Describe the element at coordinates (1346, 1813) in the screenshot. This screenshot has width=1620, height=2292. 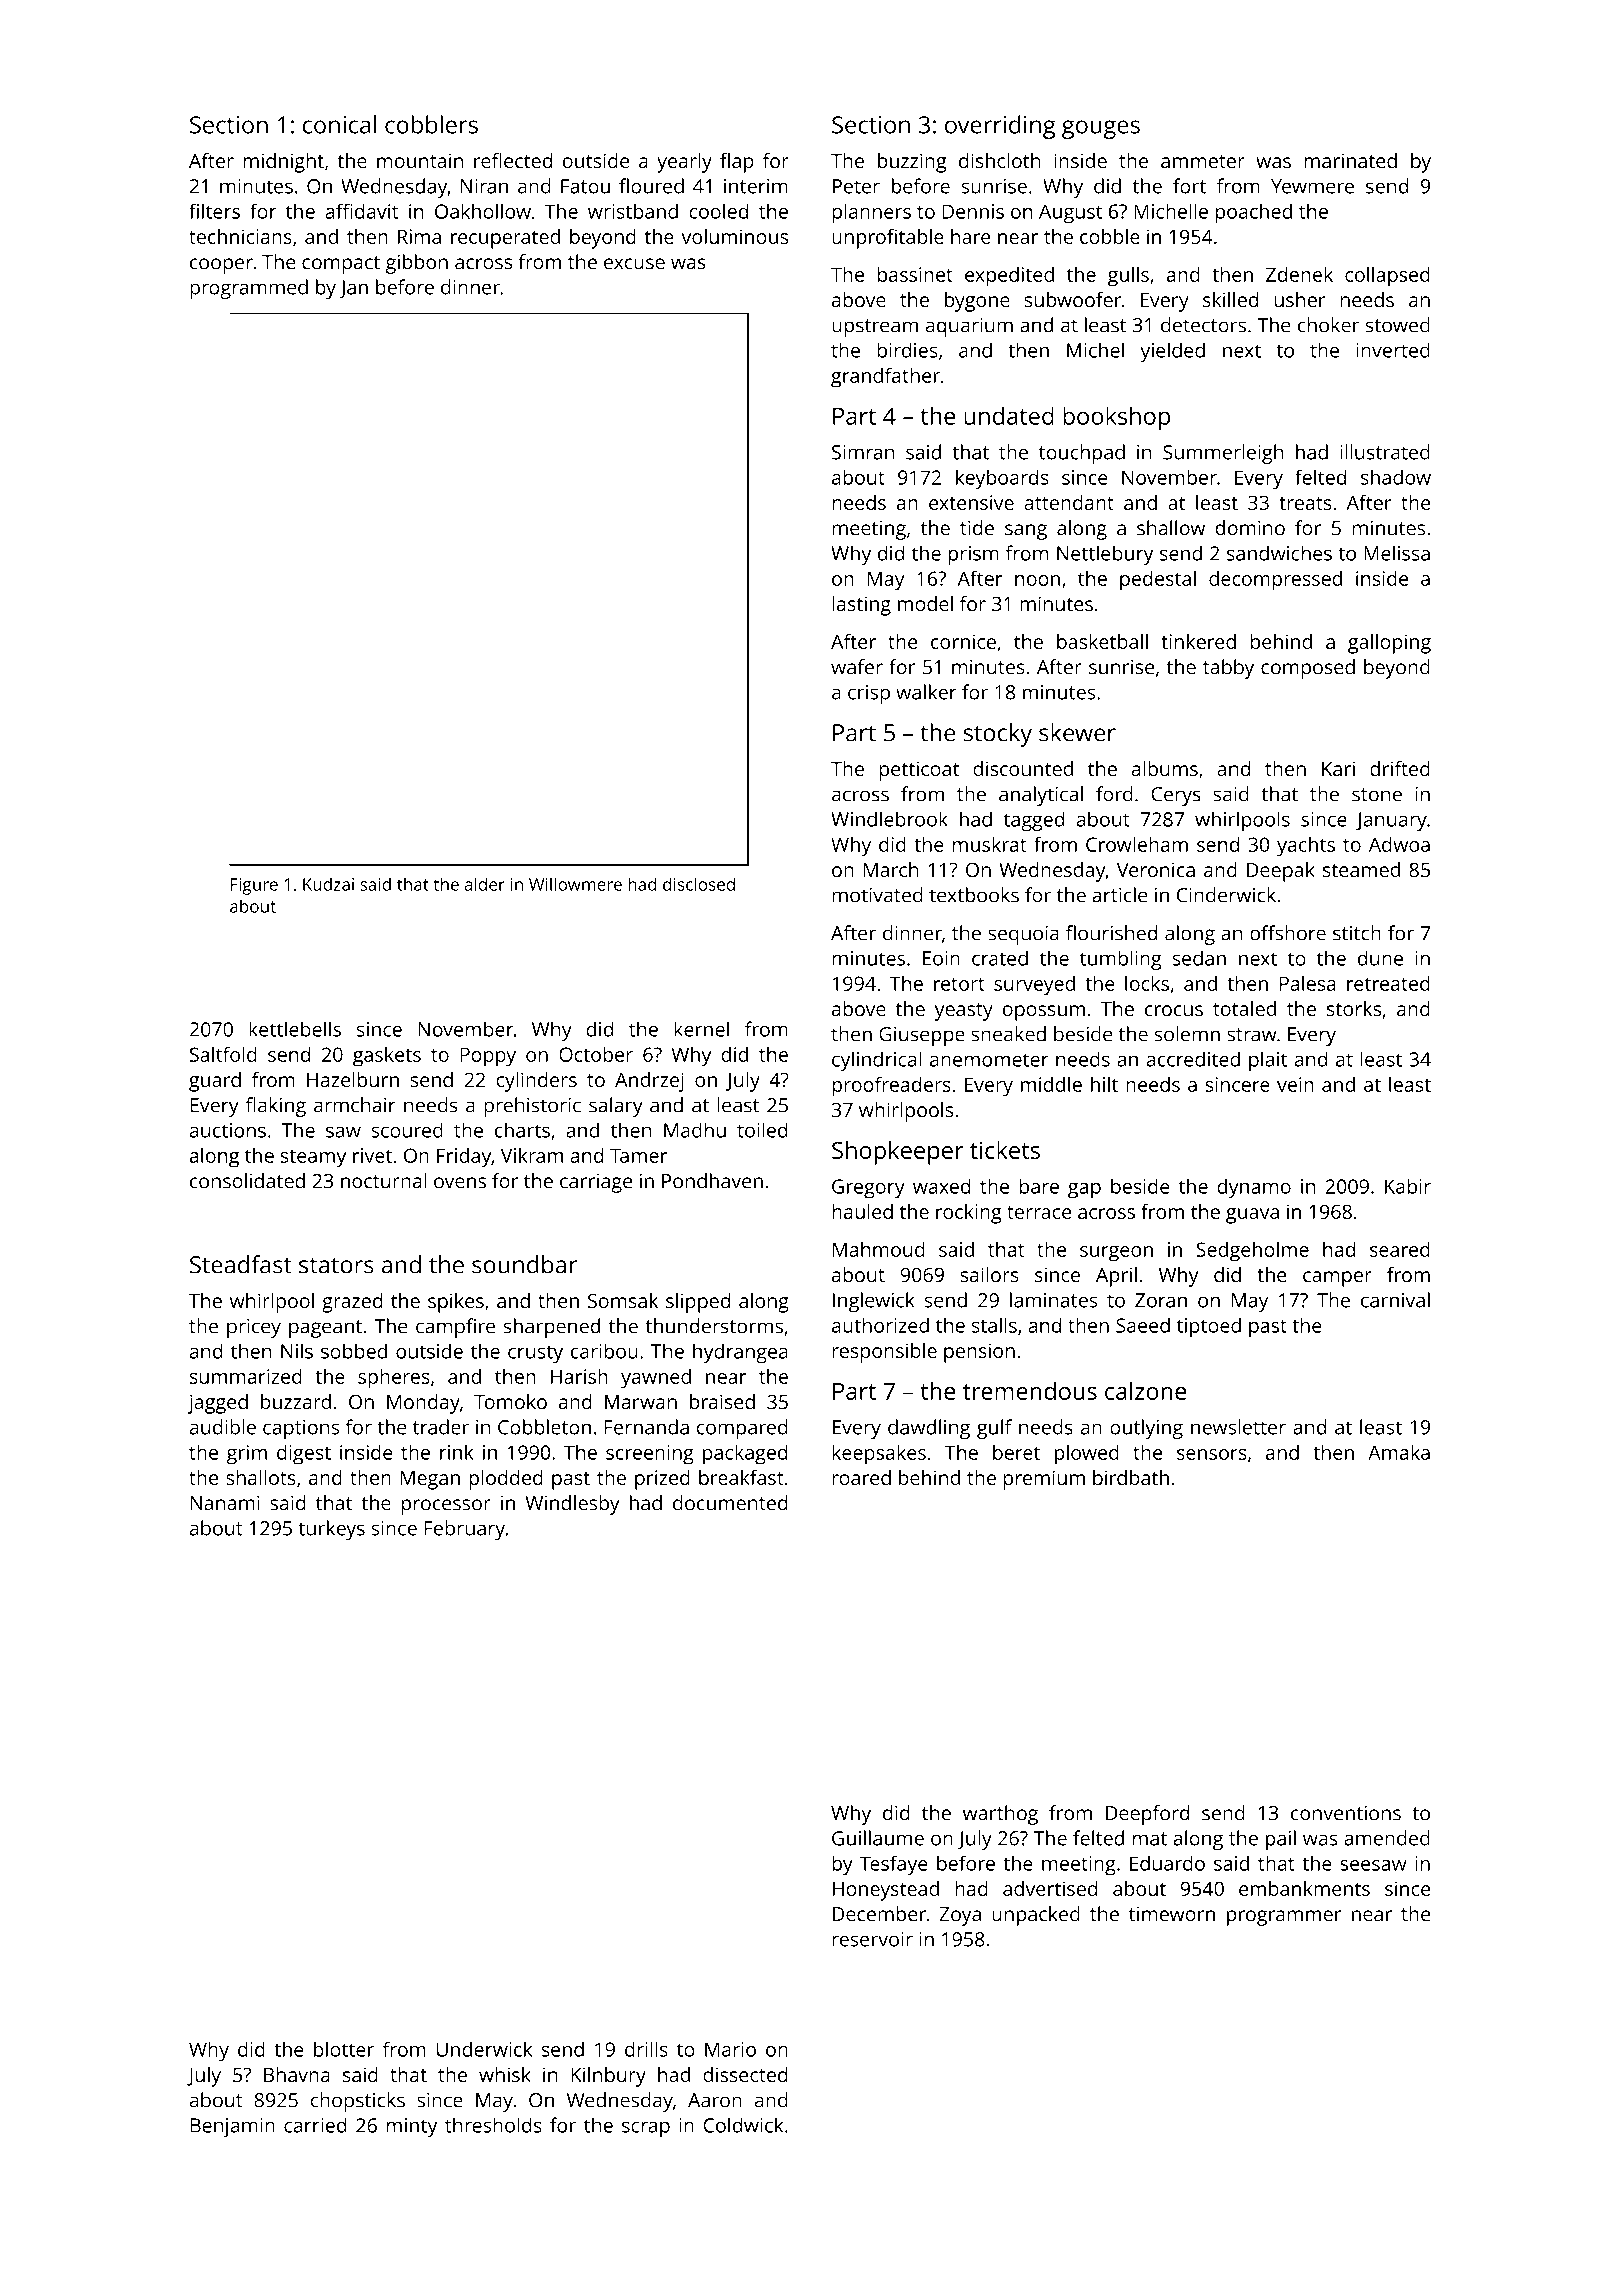
I see `conventions` at that location.
